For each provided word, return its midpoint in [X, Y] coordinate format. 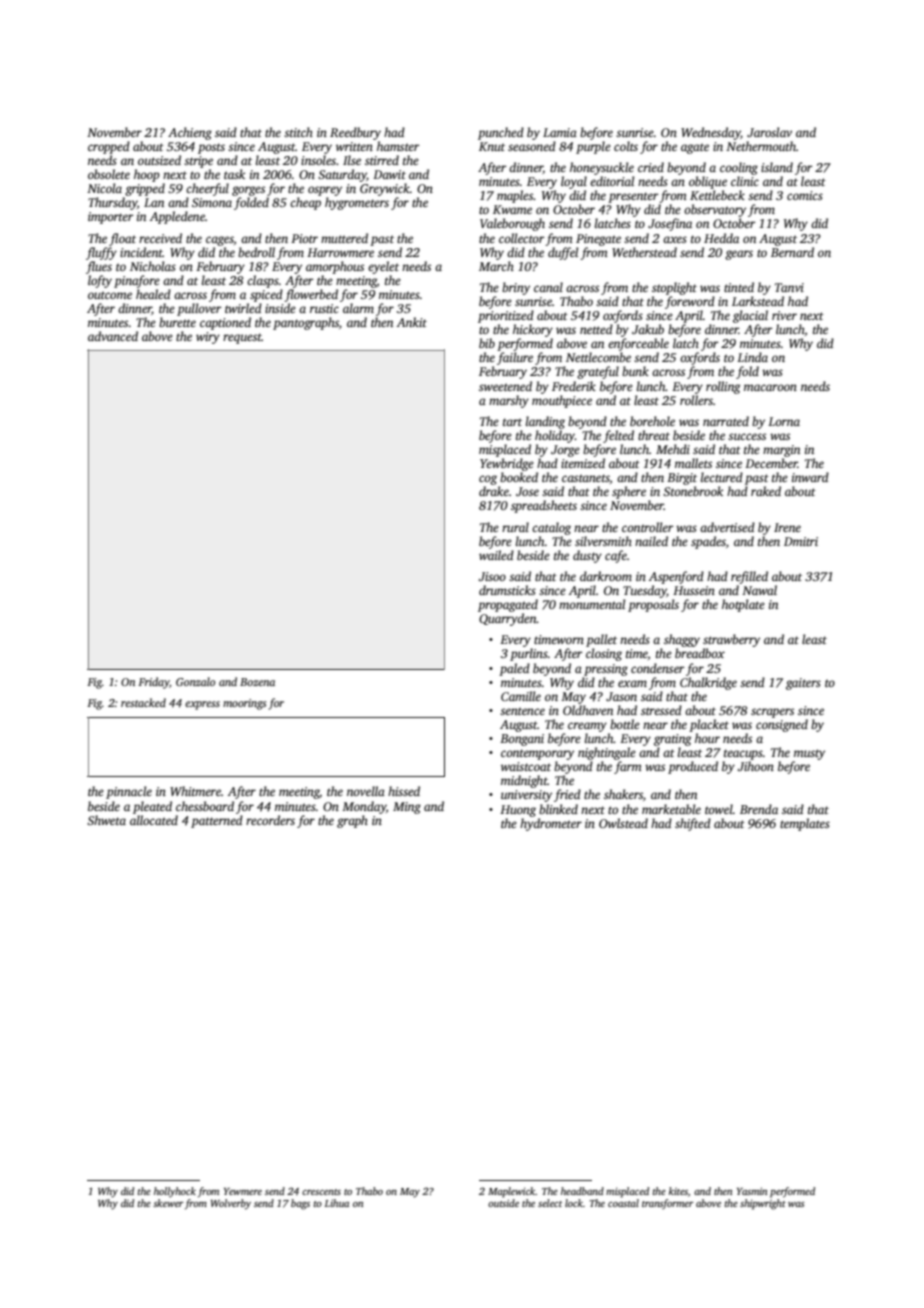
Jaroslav [769, 132]
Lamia [560, 132]
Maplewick [512, 1192]
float [122, 239]
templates [805, 824]
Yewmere [243, 1191]
